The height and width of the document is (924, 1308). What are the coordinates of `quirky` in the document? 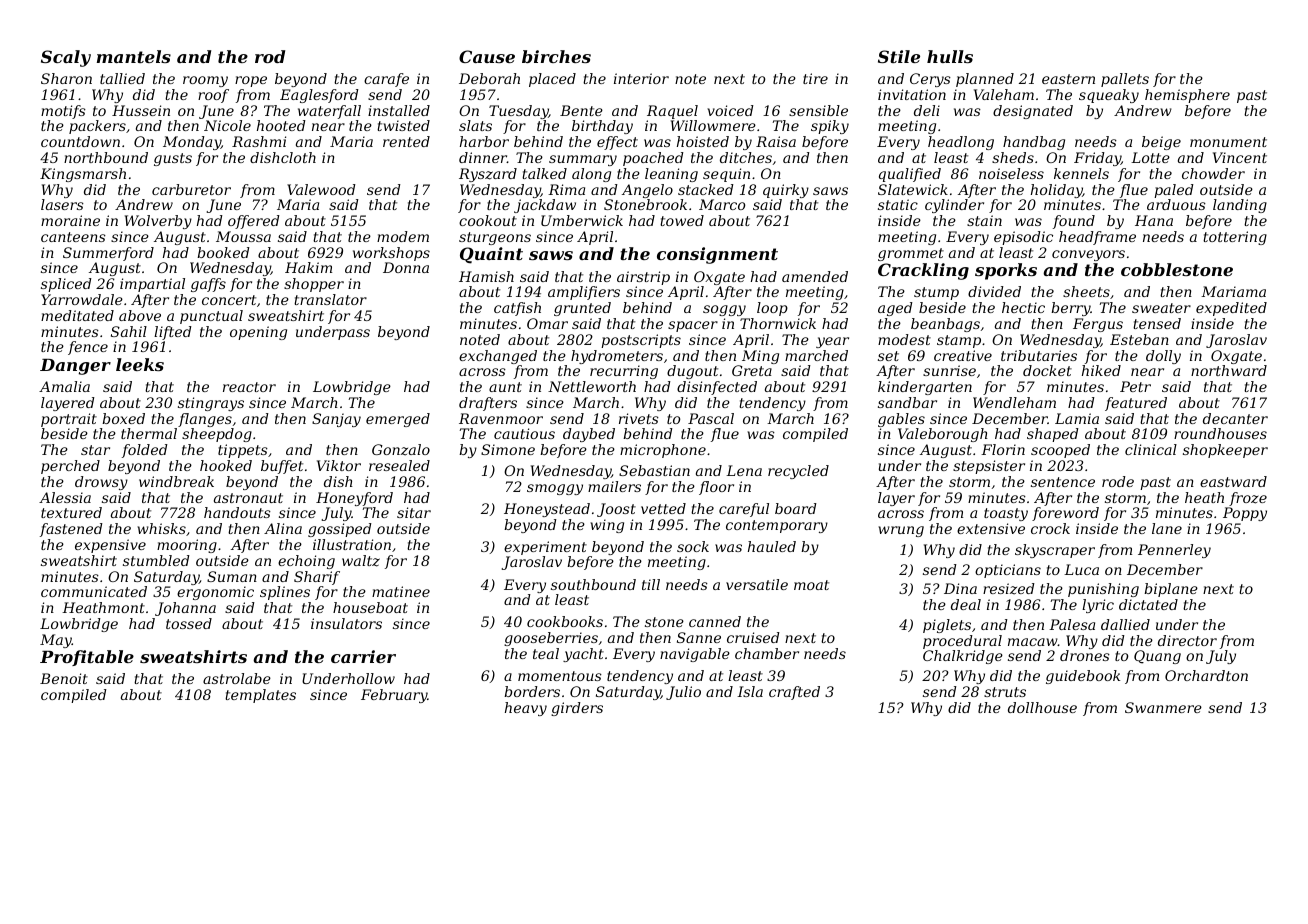 It's located at (786, 191).
